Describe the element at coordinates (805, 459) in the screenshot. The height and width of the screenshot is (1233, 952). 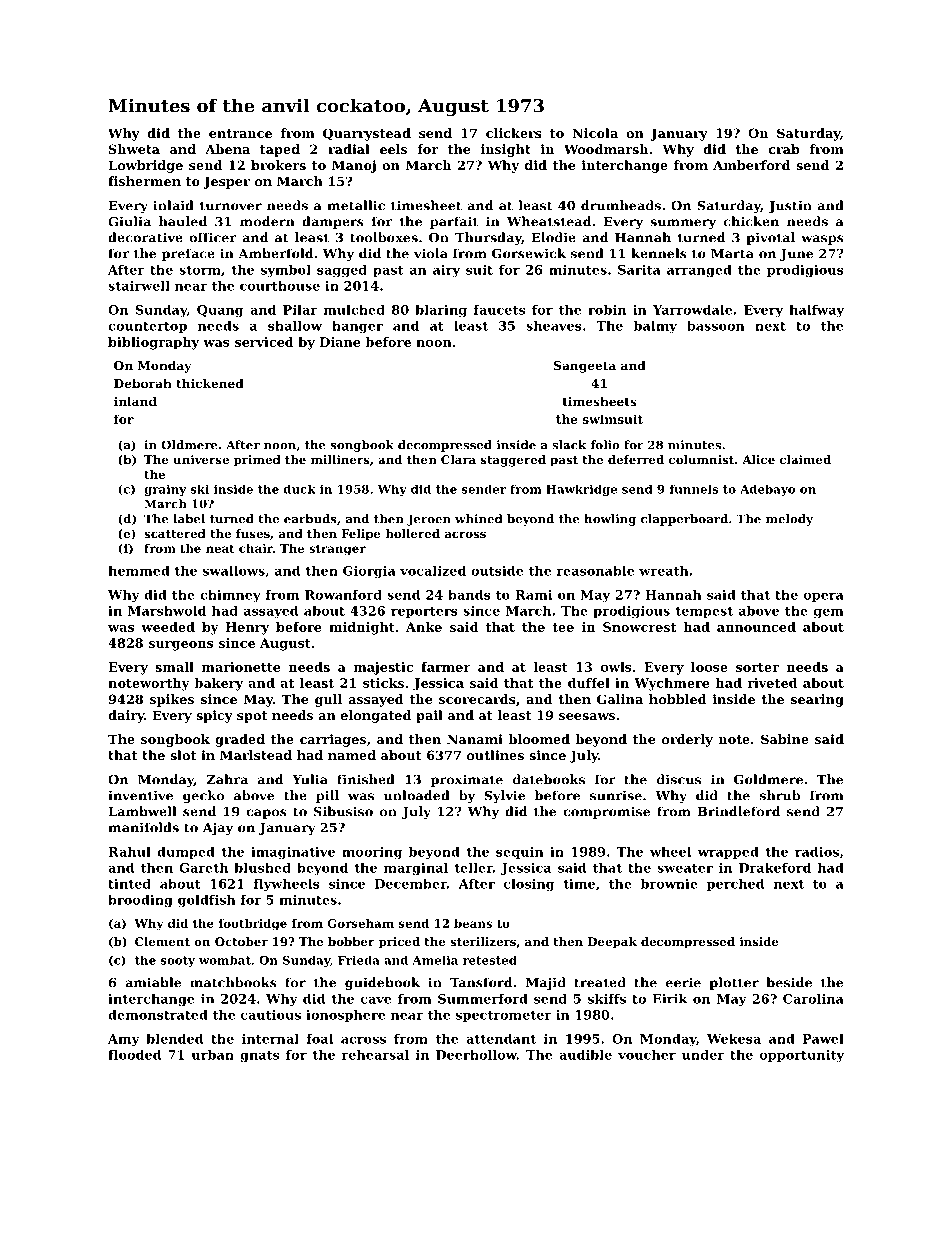
I see `claimed` at that location.
